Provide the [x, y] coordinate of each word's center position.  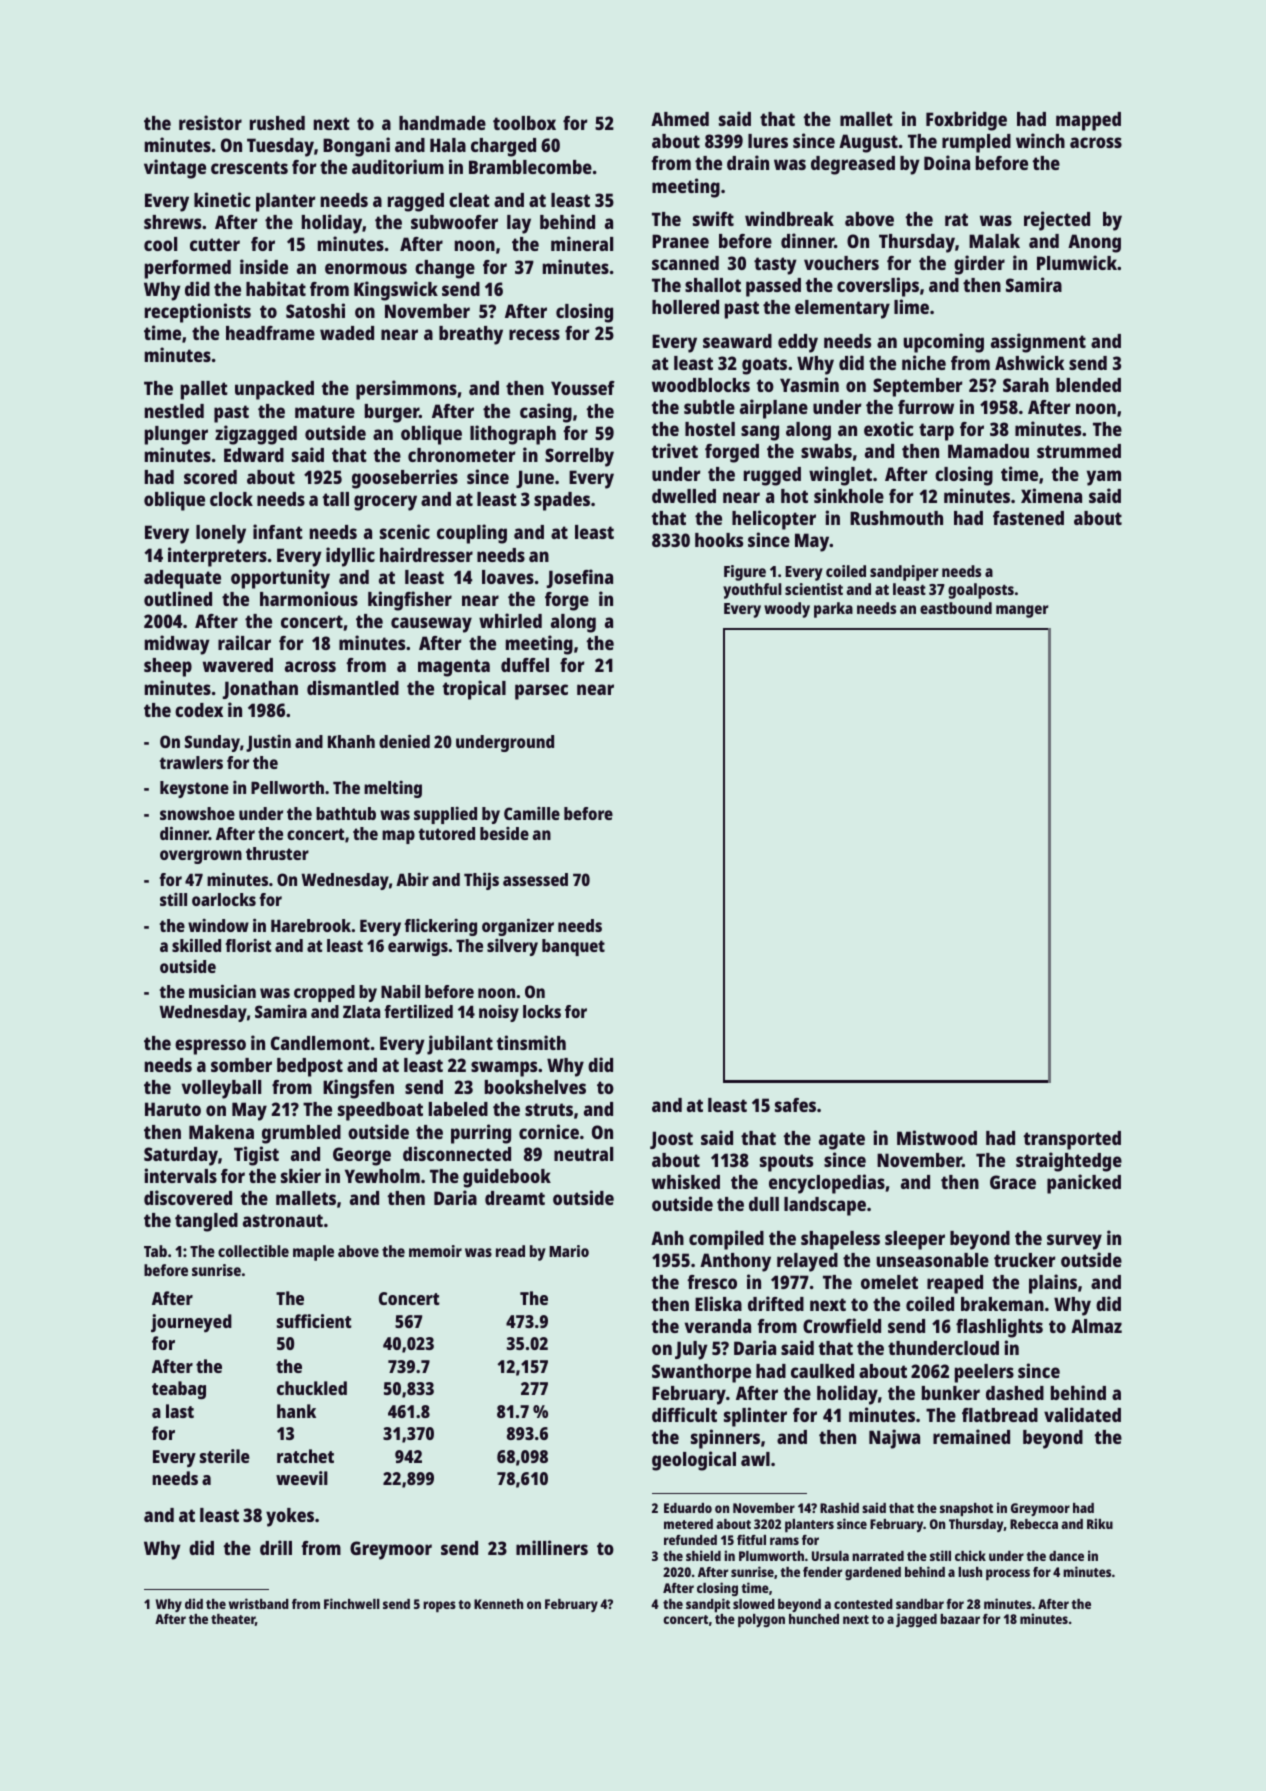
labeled [458, 1109]
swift [713, 218]
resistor [210, 122]
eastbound [956, 608]
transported [1072, 1140]
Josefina [580, 578]
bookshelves [535, 1087]
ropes [439, 1606]
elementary [842, 309]
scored [210, 477]
